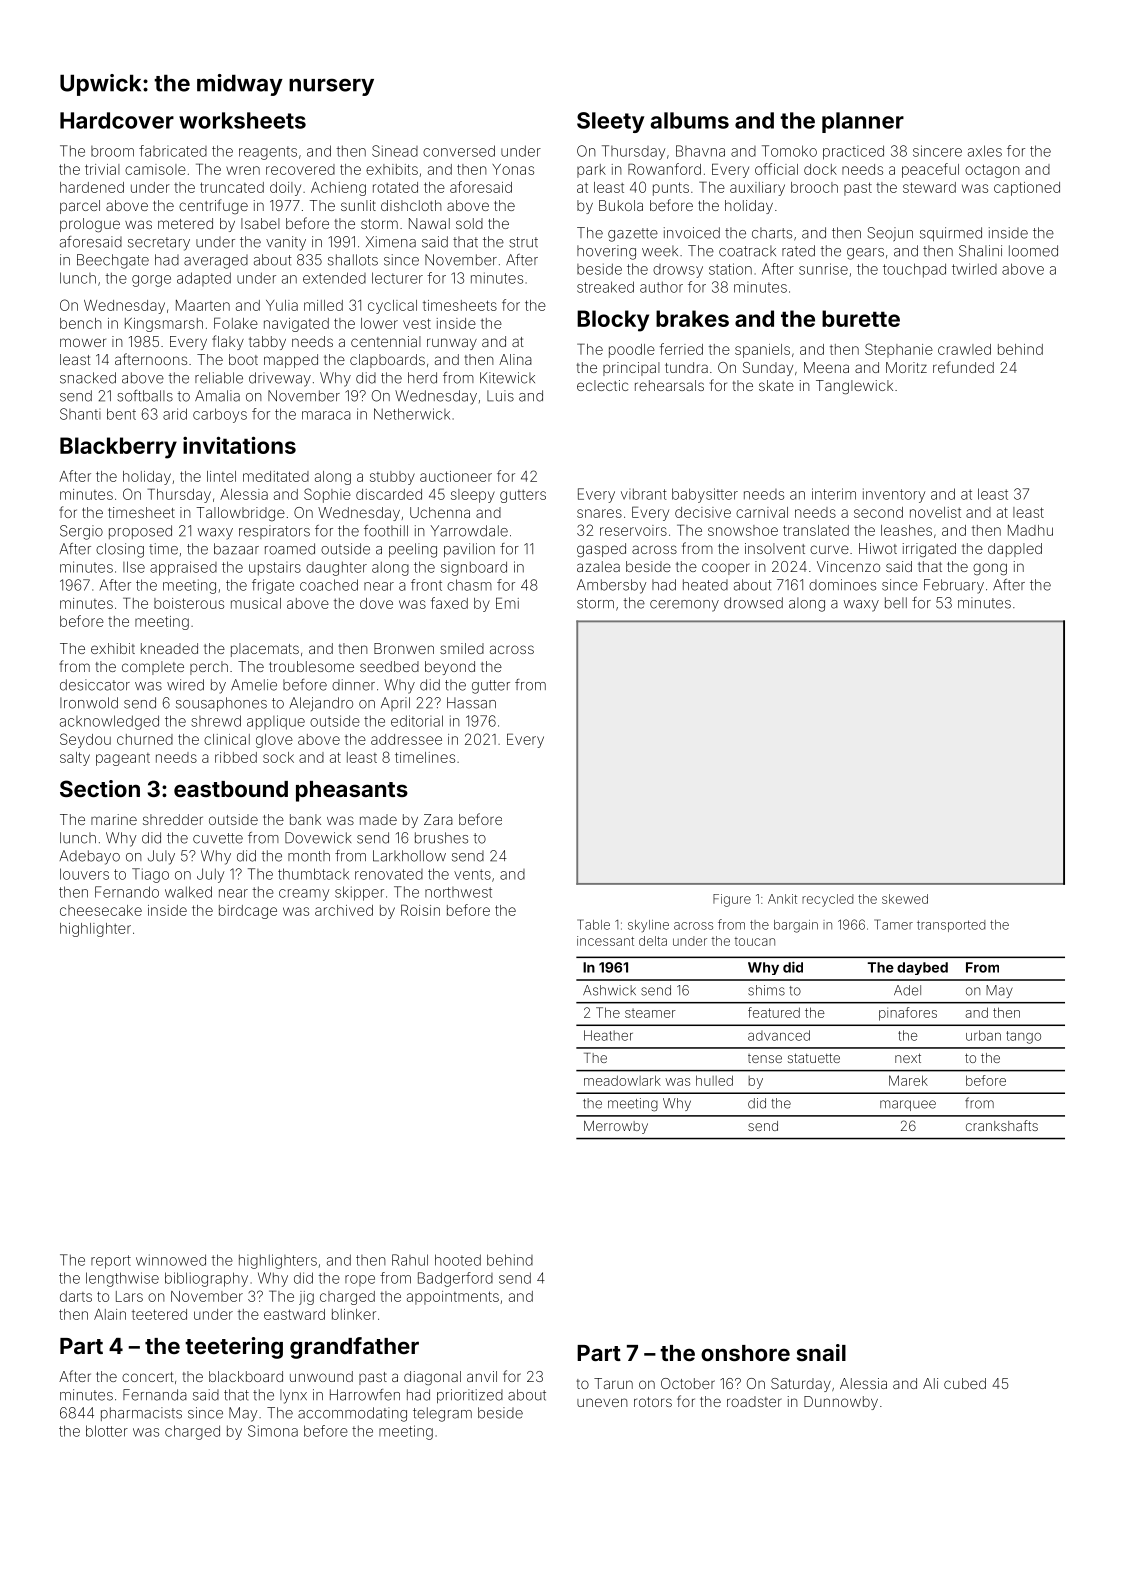  What do you see at coordinates (441, 838) in the screenshot?
I see `brushes` at bounding box center [441, 838].
